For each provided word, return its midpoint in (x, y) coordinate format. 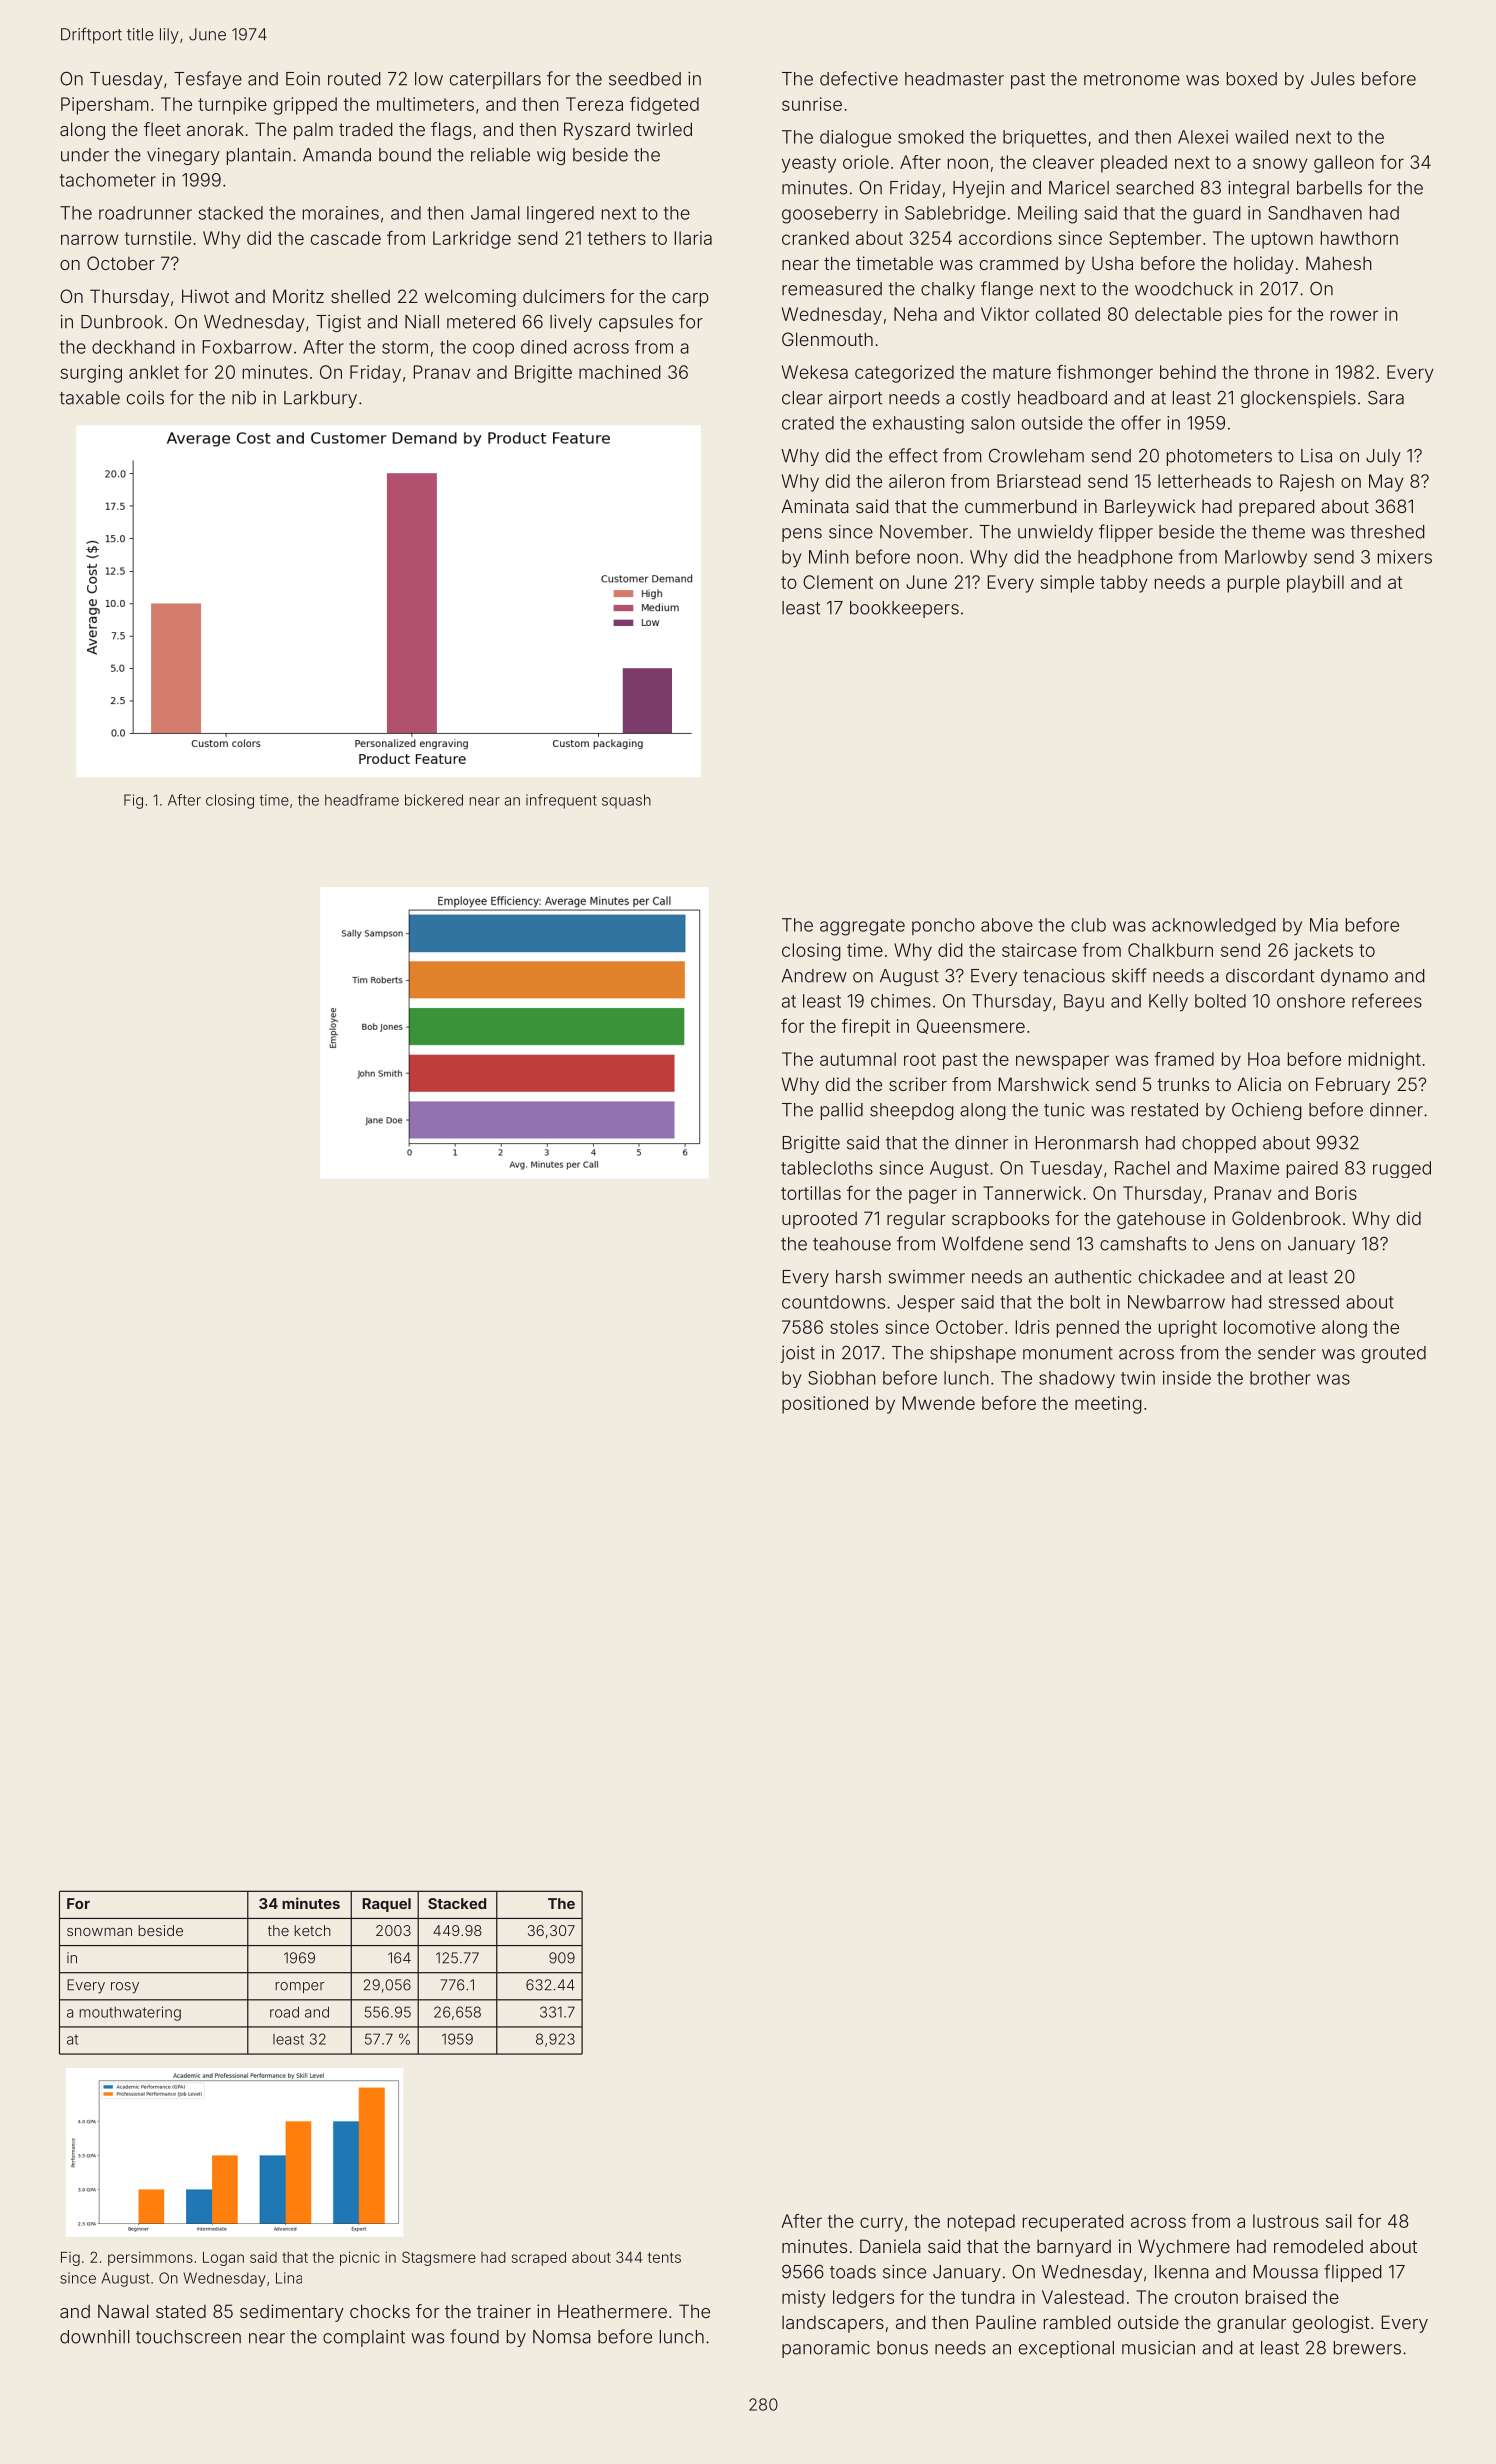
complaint (364, 2338)
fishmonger (1105, 374)
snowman (99, 1932)
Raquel (386, 1905)
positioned (825, 1405)
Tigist (338, 323)
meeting (1108, 1405)
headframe (362, 800)
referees (1387, 1000)
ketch (312, 1930)
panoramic (826, 2349)
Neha (915, 314)
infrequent (561, 801)
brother (1280, 1378)
